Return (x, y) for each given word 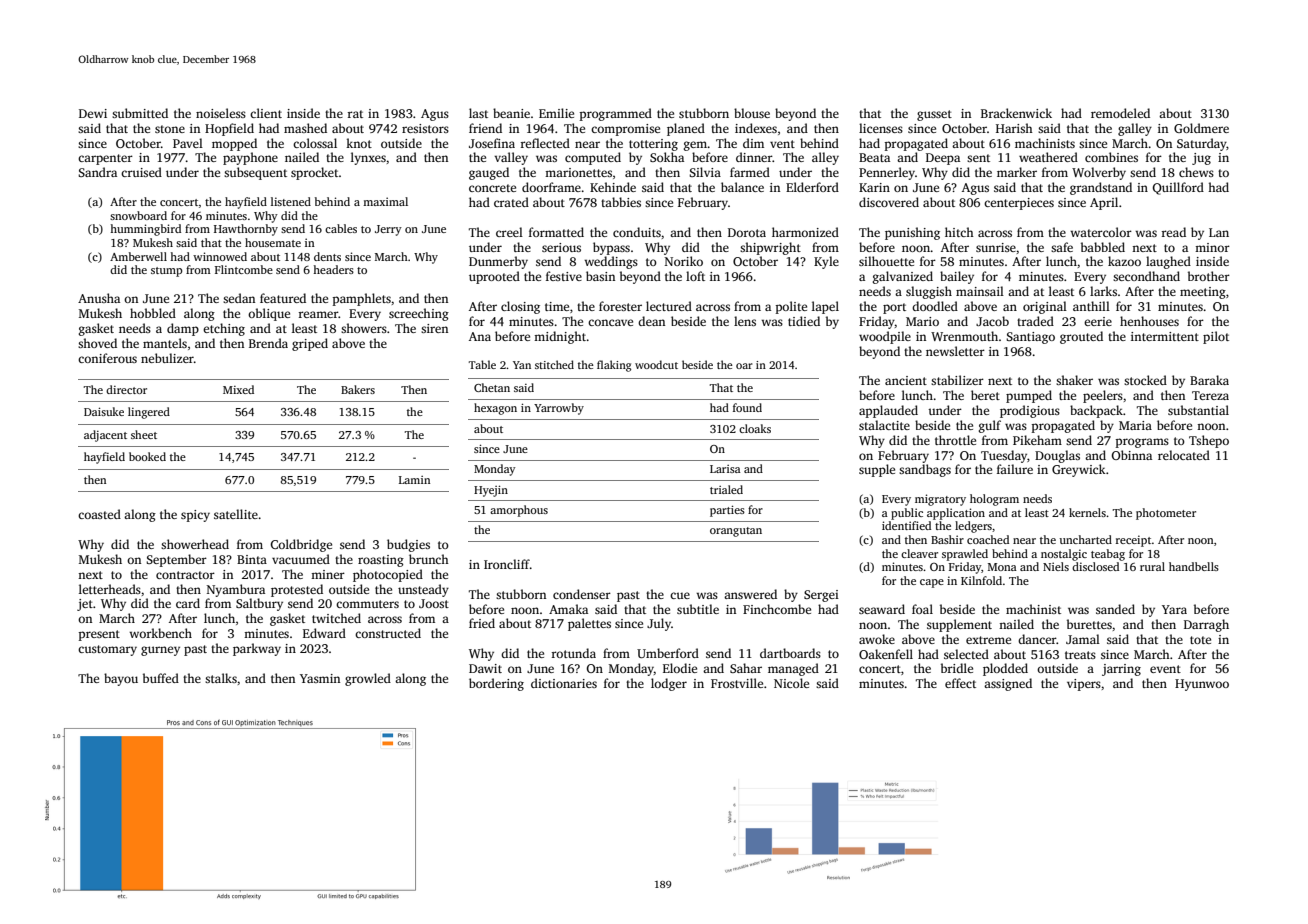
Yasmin (320, 678)
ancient (906, 380)
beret (985, 395)
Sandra (97, 172)
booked (147, 456)
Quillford (1178, 188)
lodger (669, 684)
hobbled (153, 313)
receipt (1134, 541)
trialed (726, 489)
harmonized (805, 232)
